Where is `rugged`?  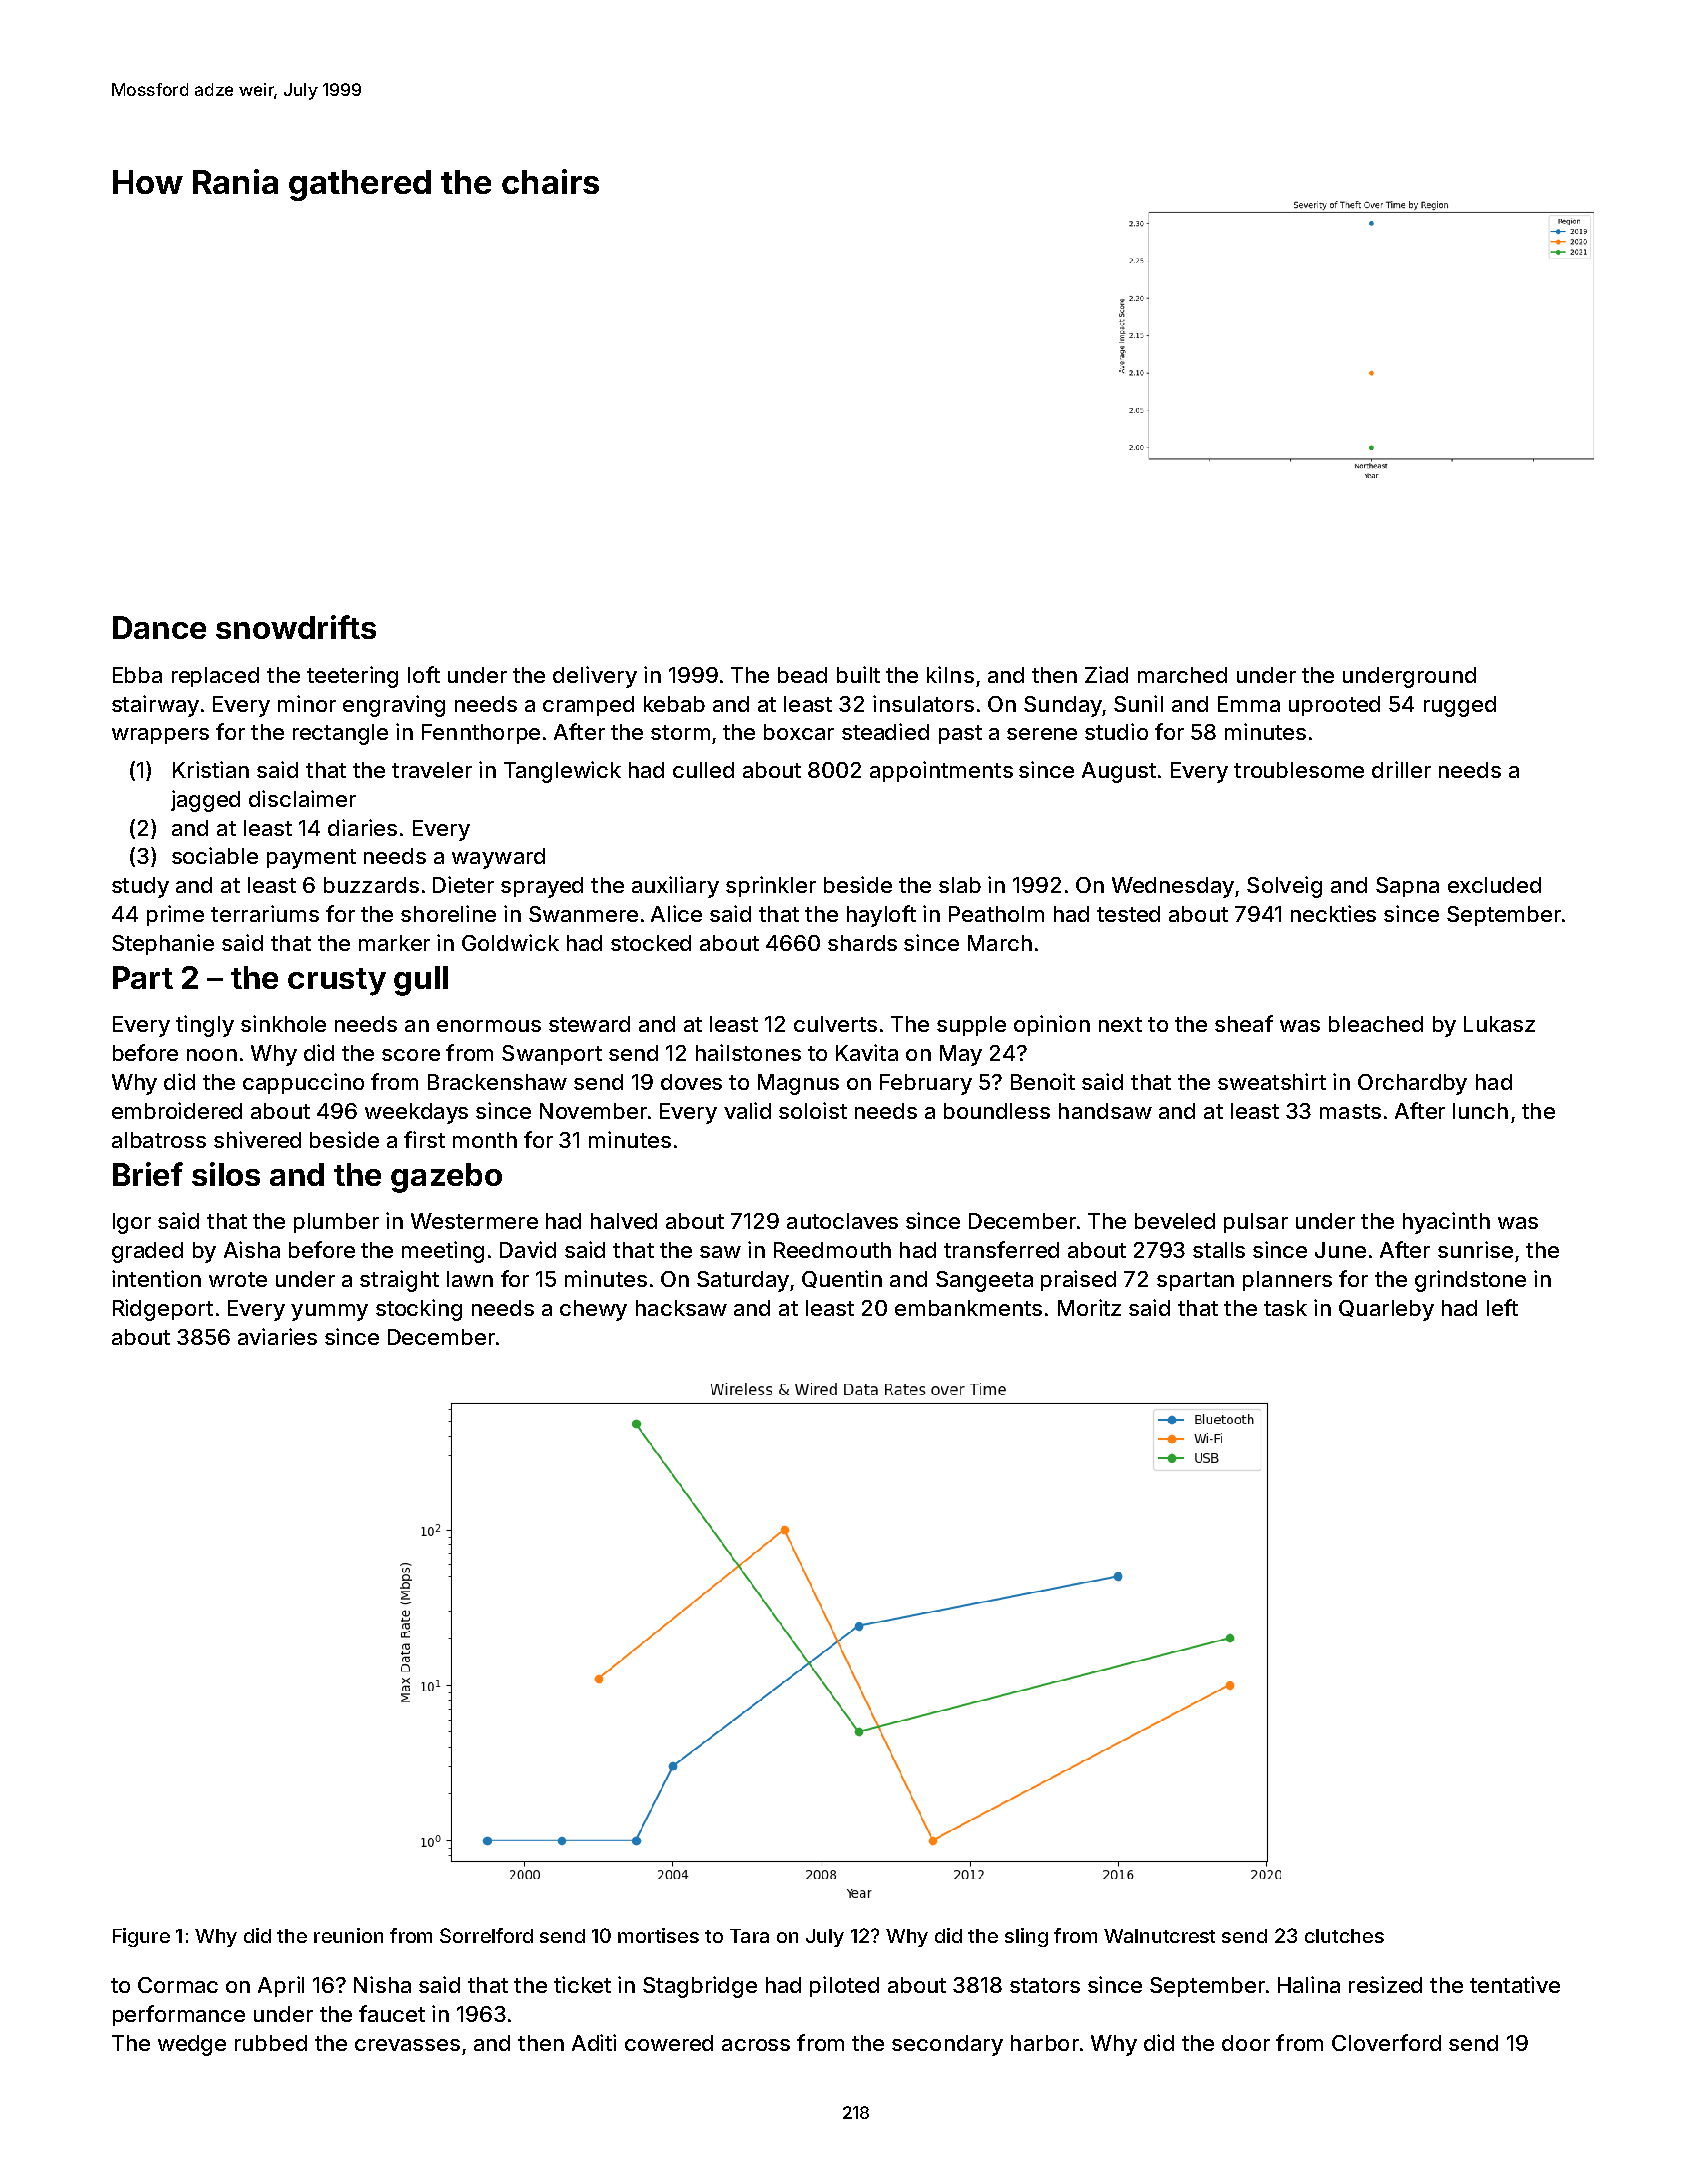 rugged is located at coordinates (1460, 706).
